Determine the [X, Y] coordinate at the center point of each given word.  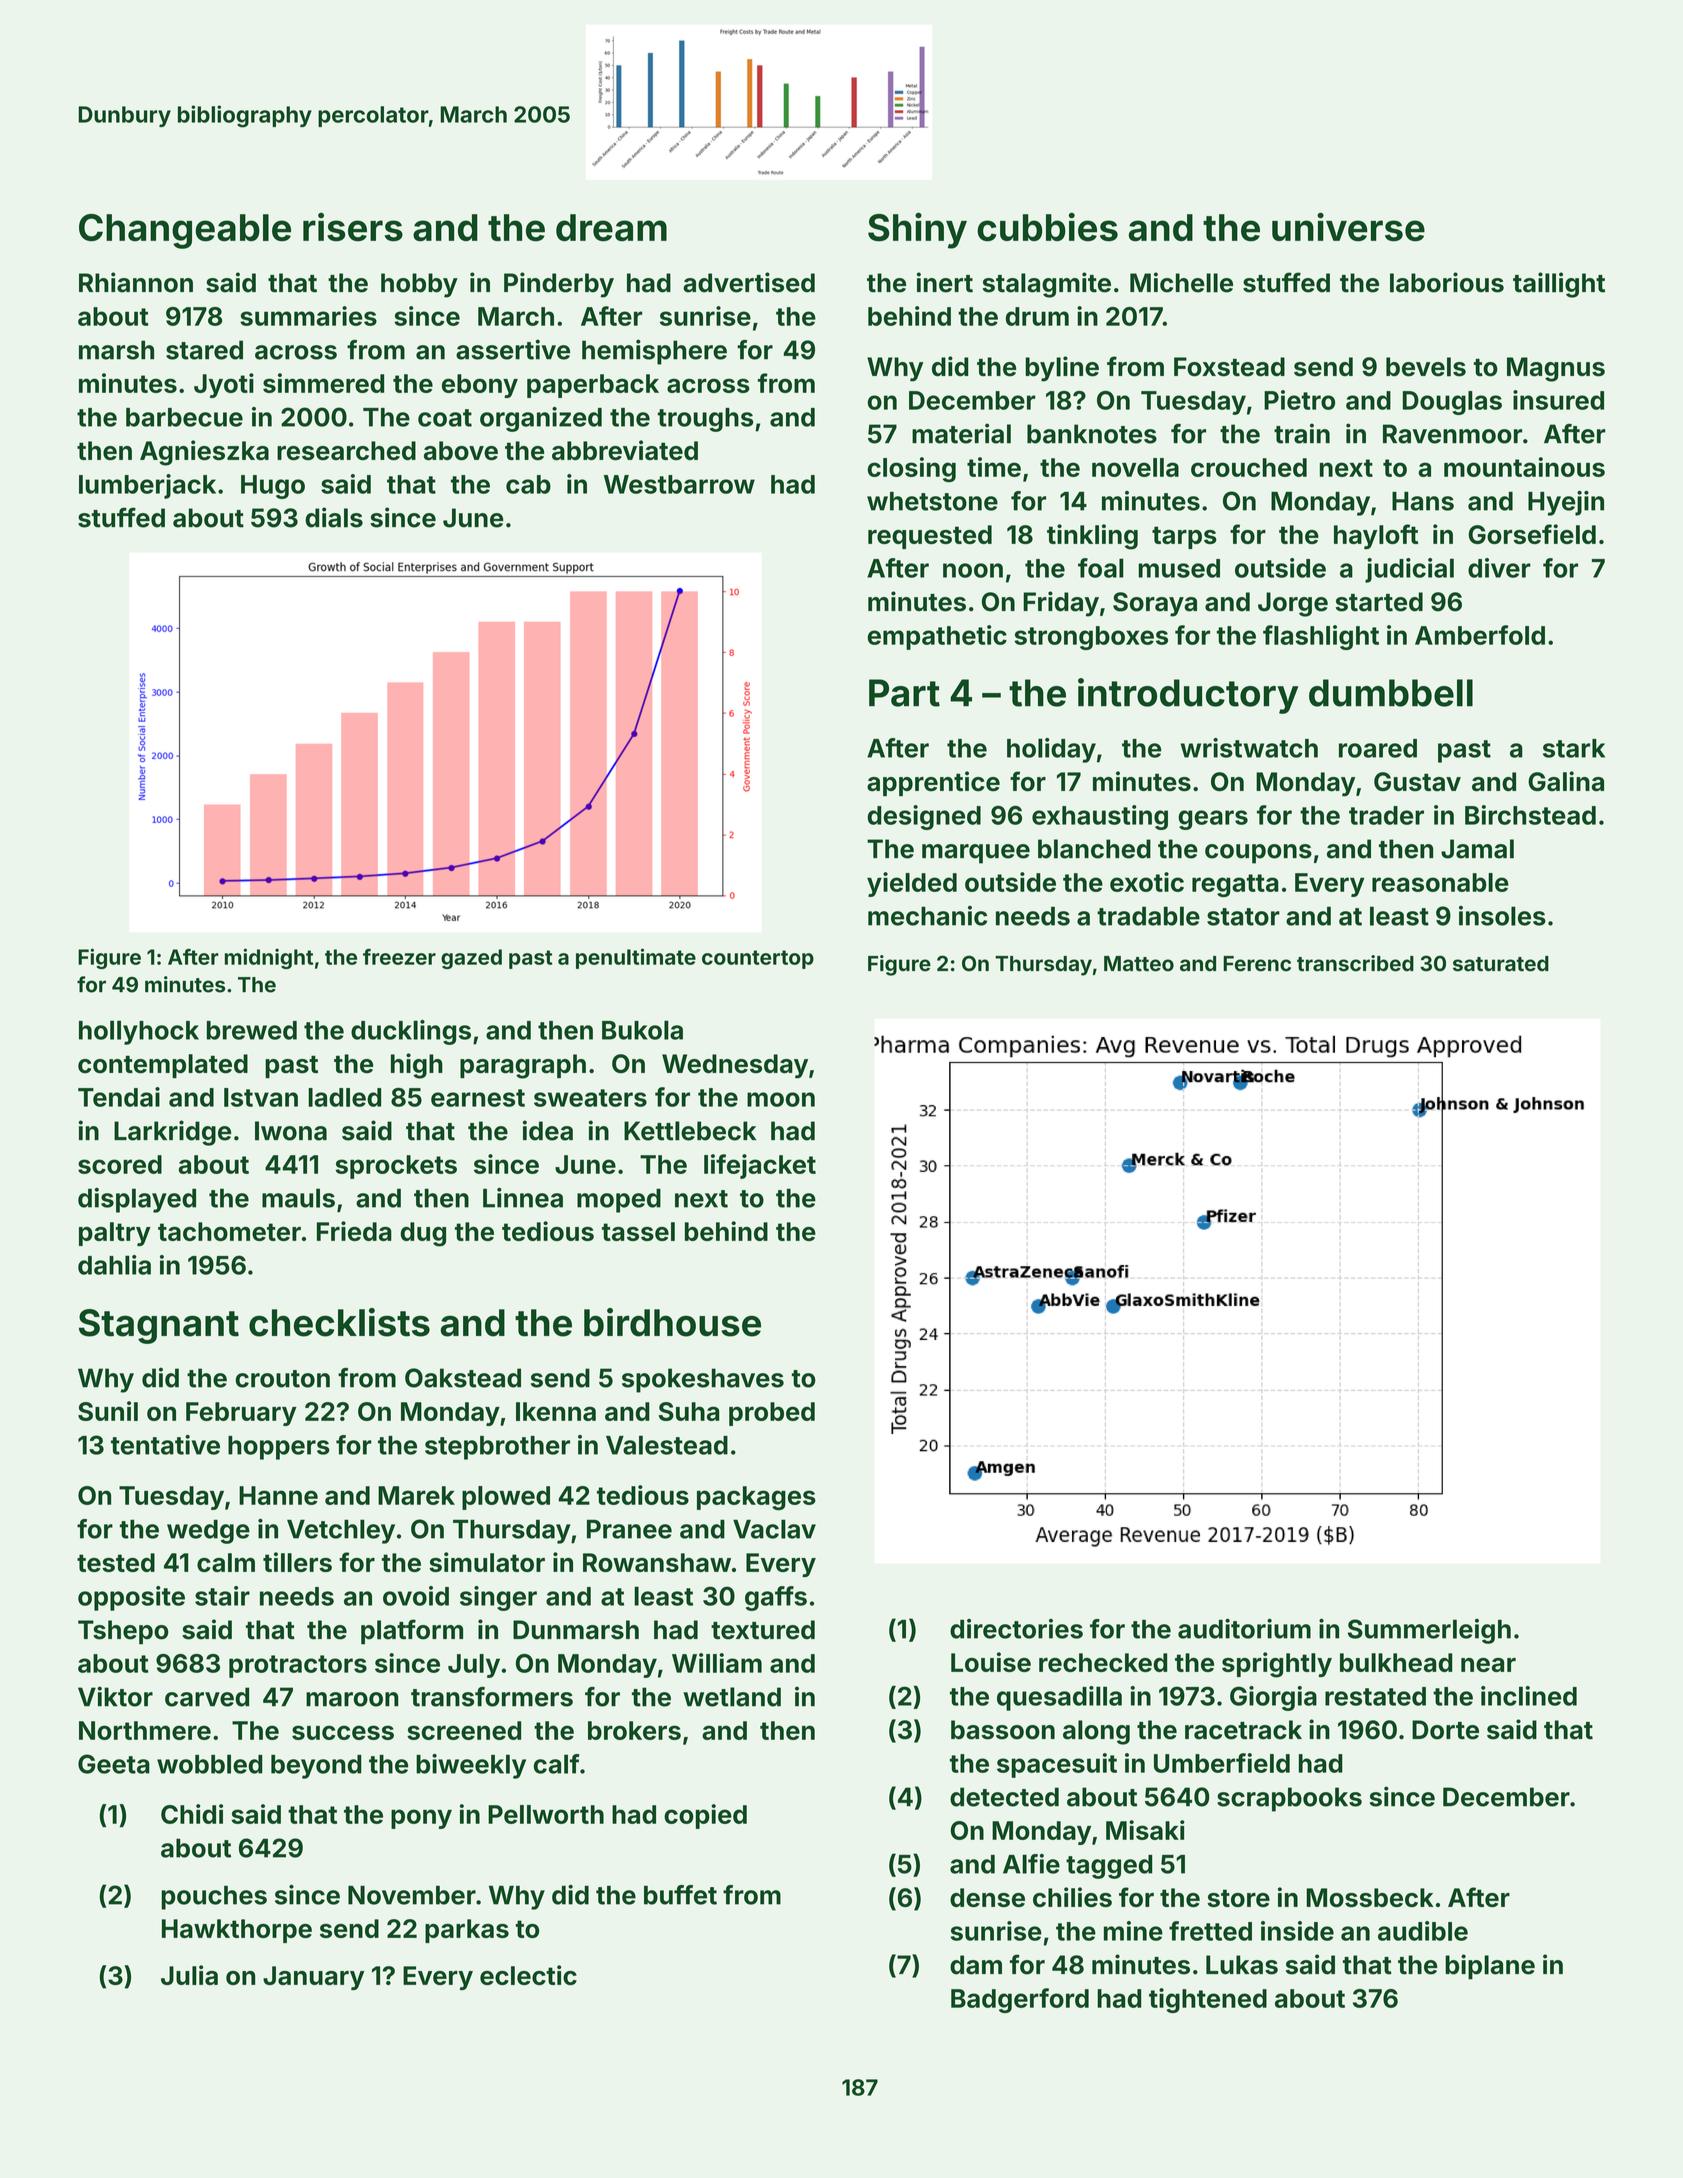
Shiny [917, 230]
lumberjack [147, 486]
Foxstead [1229, 367]
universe [1348, 227]
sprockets [396, 1167]
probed [772, 1414]
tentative [165, 1445]
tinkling [1092, 537]
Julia [189, 1975]
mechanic [927, 916]
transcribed [1355, 963]
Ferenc [1257, 964]
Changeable [185, 231]
